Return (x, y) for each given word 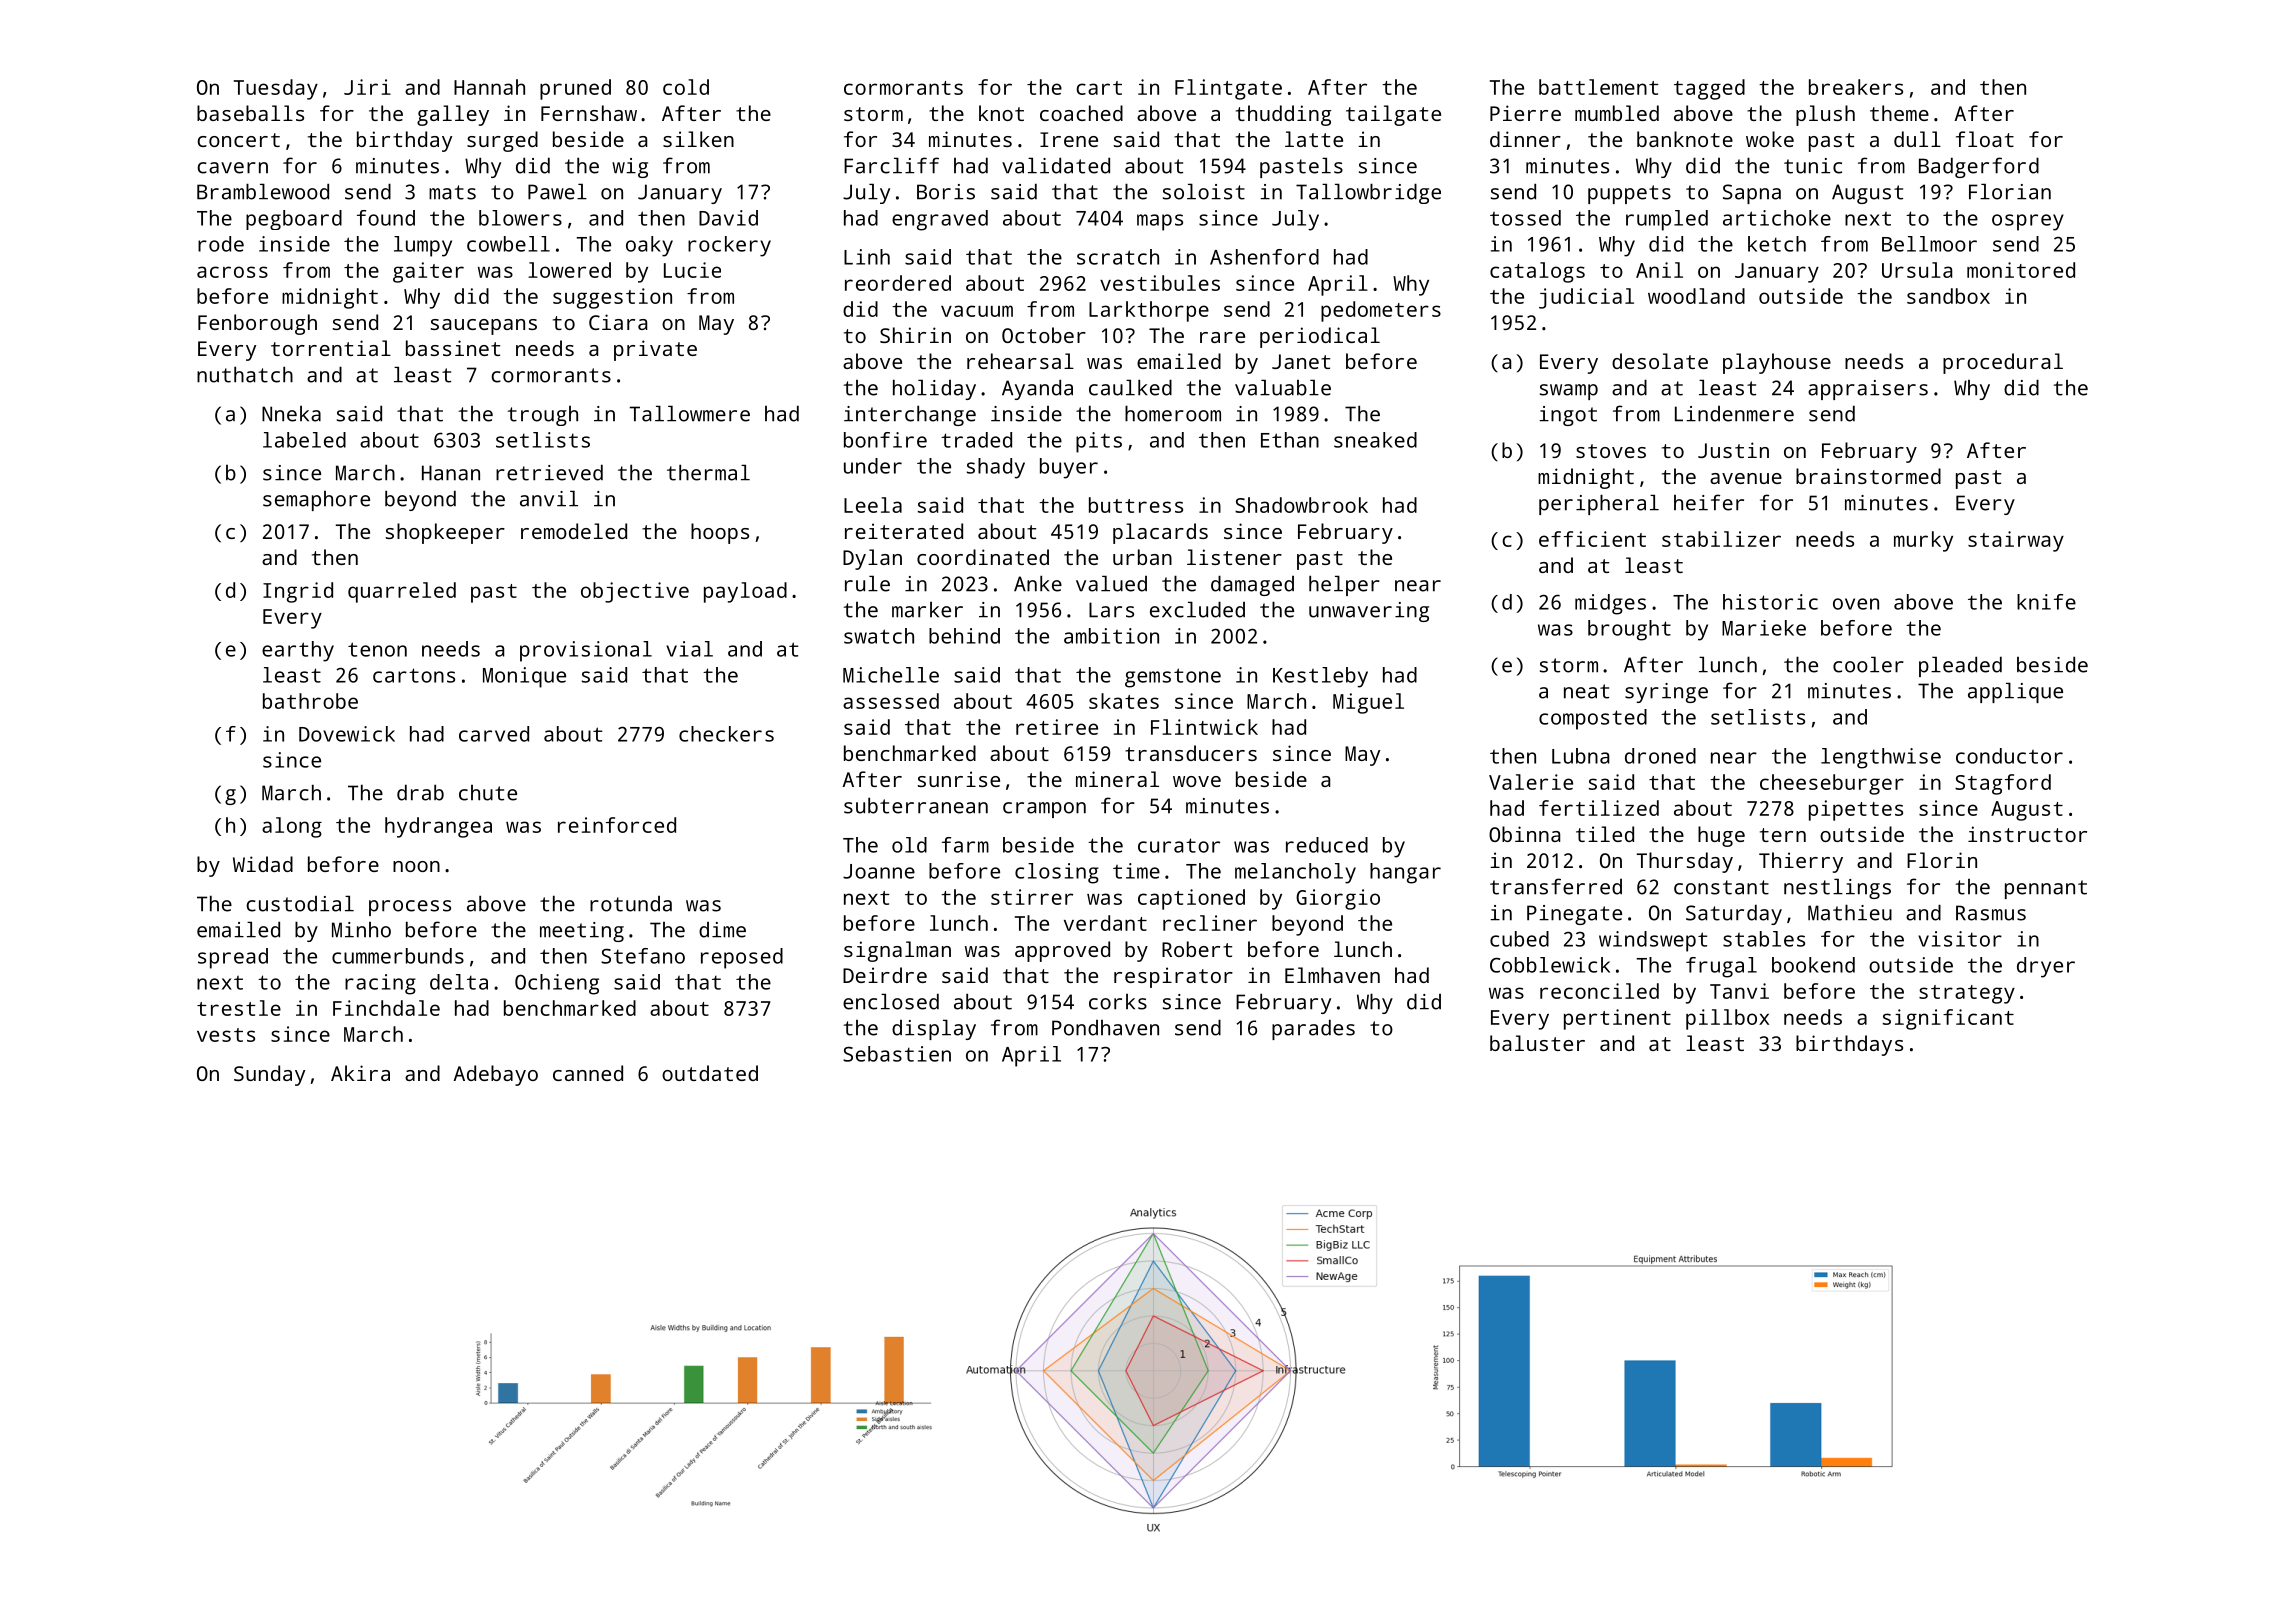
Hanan (451, 473)
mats (452, 192)
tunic (1813, 166)
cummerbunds (398, 956)
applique (2015, 692)
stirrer (1032, 897)
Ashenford (1264, 257)
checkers (726, 734)
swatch (879, 636)
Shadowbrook (1301, 505)
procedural (2003, 363)
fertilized (1599, 808)
